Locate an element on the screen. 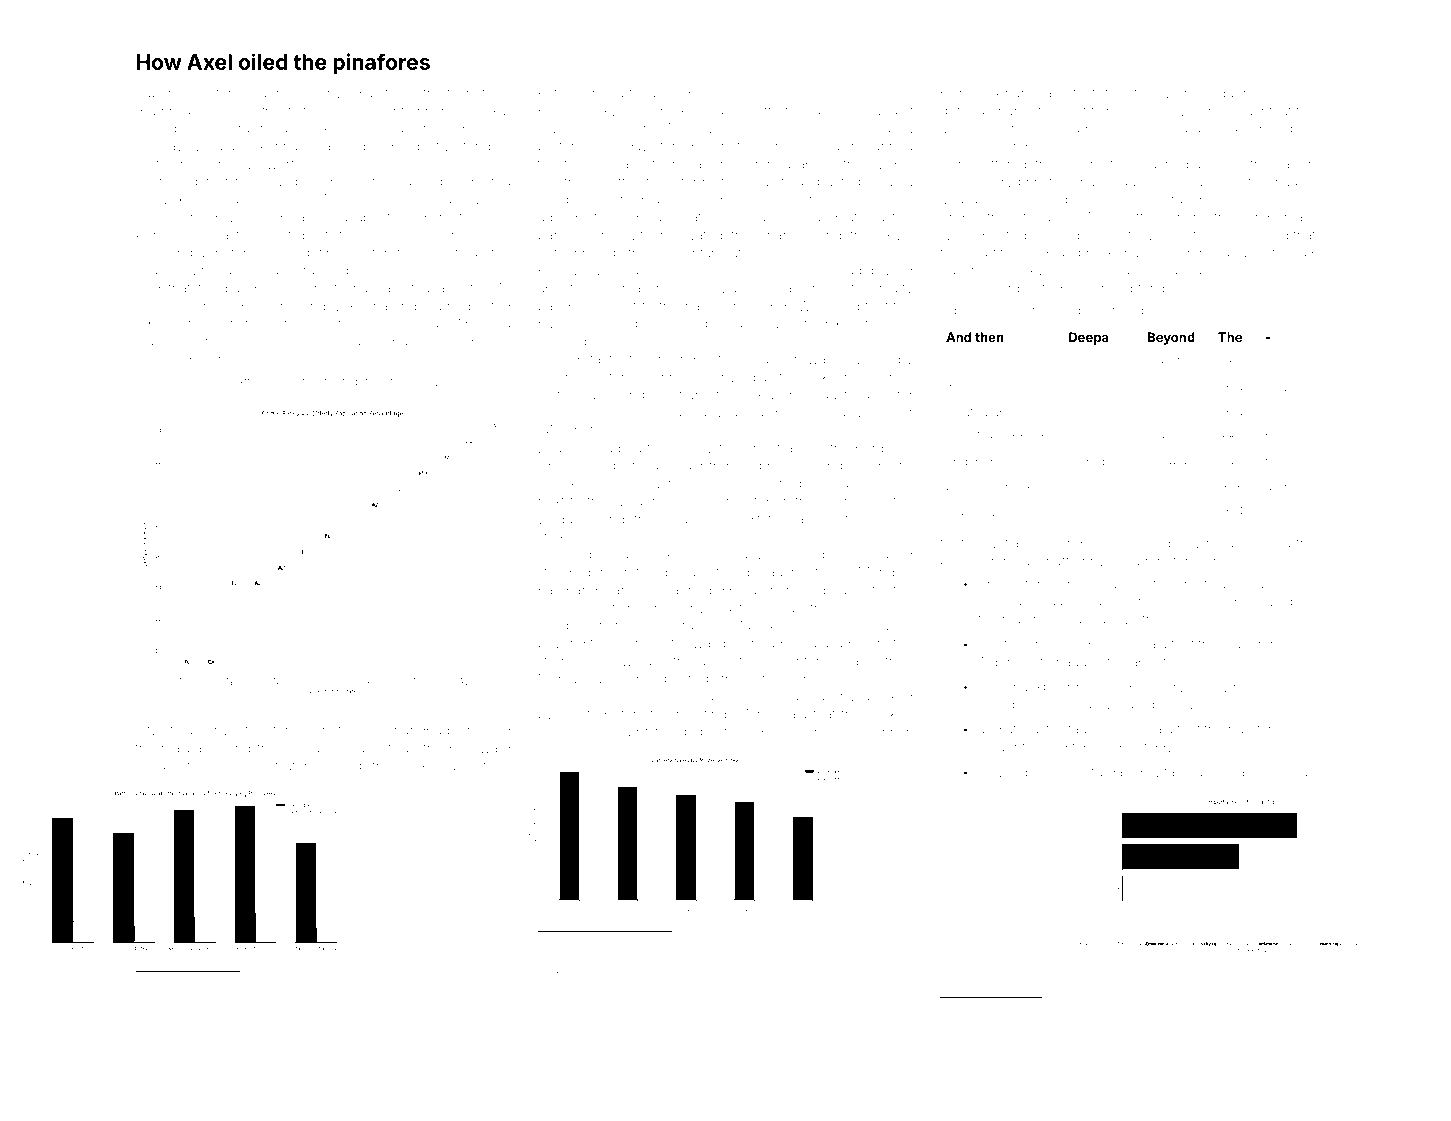 Image resolution: width=1451 pixels, height=1121 pixels. footlight is located at coordinates (346, 382).
